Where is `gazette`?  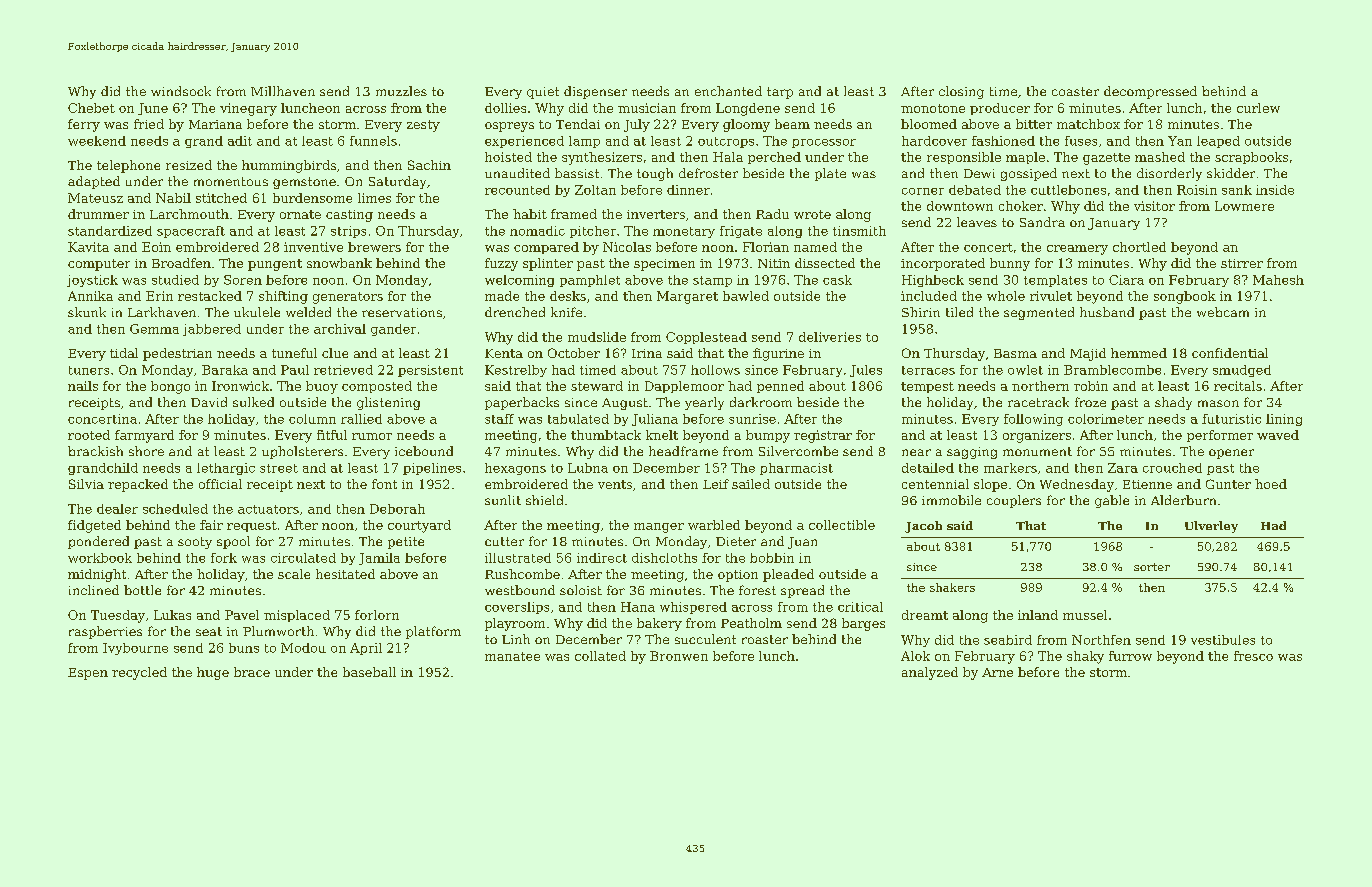
gazette is located at coordinates (1106, 159).
